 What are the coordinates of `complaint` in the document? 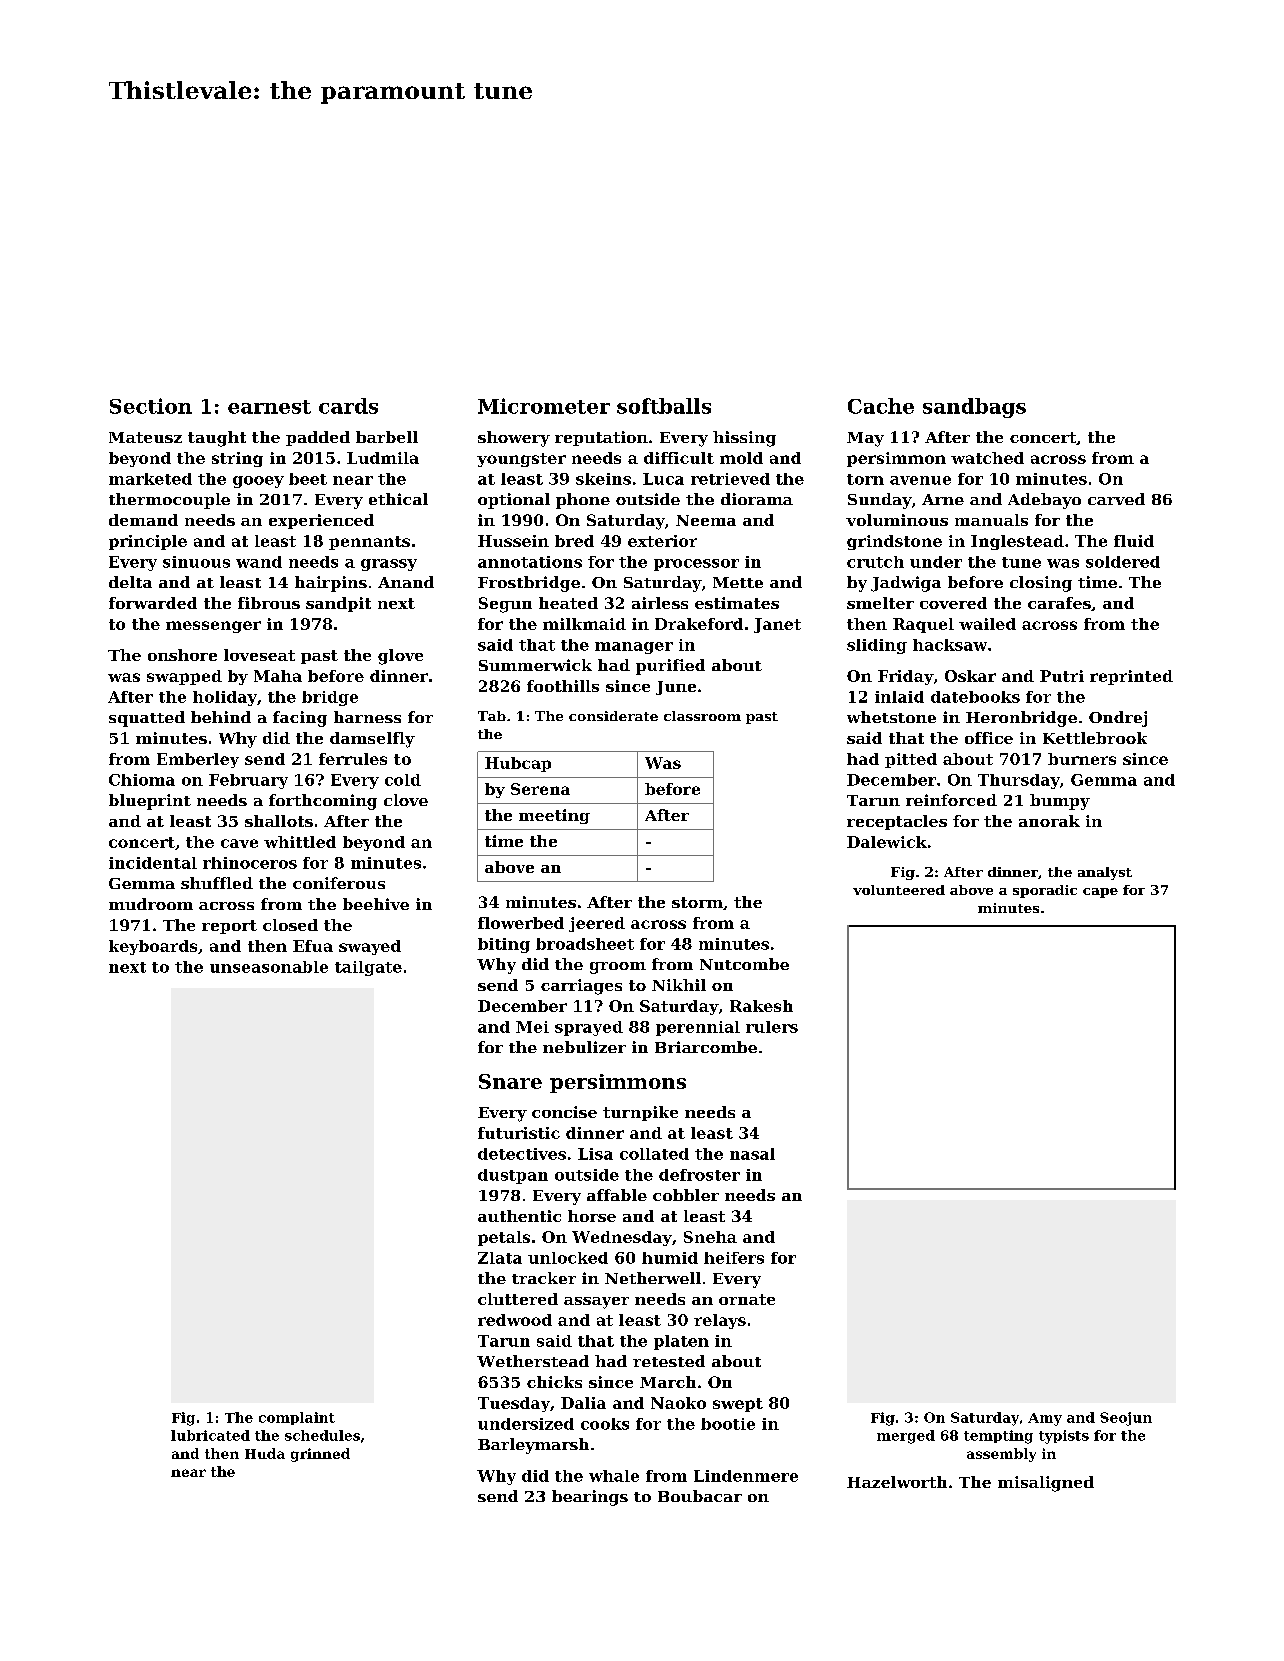 It's located at (297, 1418).
